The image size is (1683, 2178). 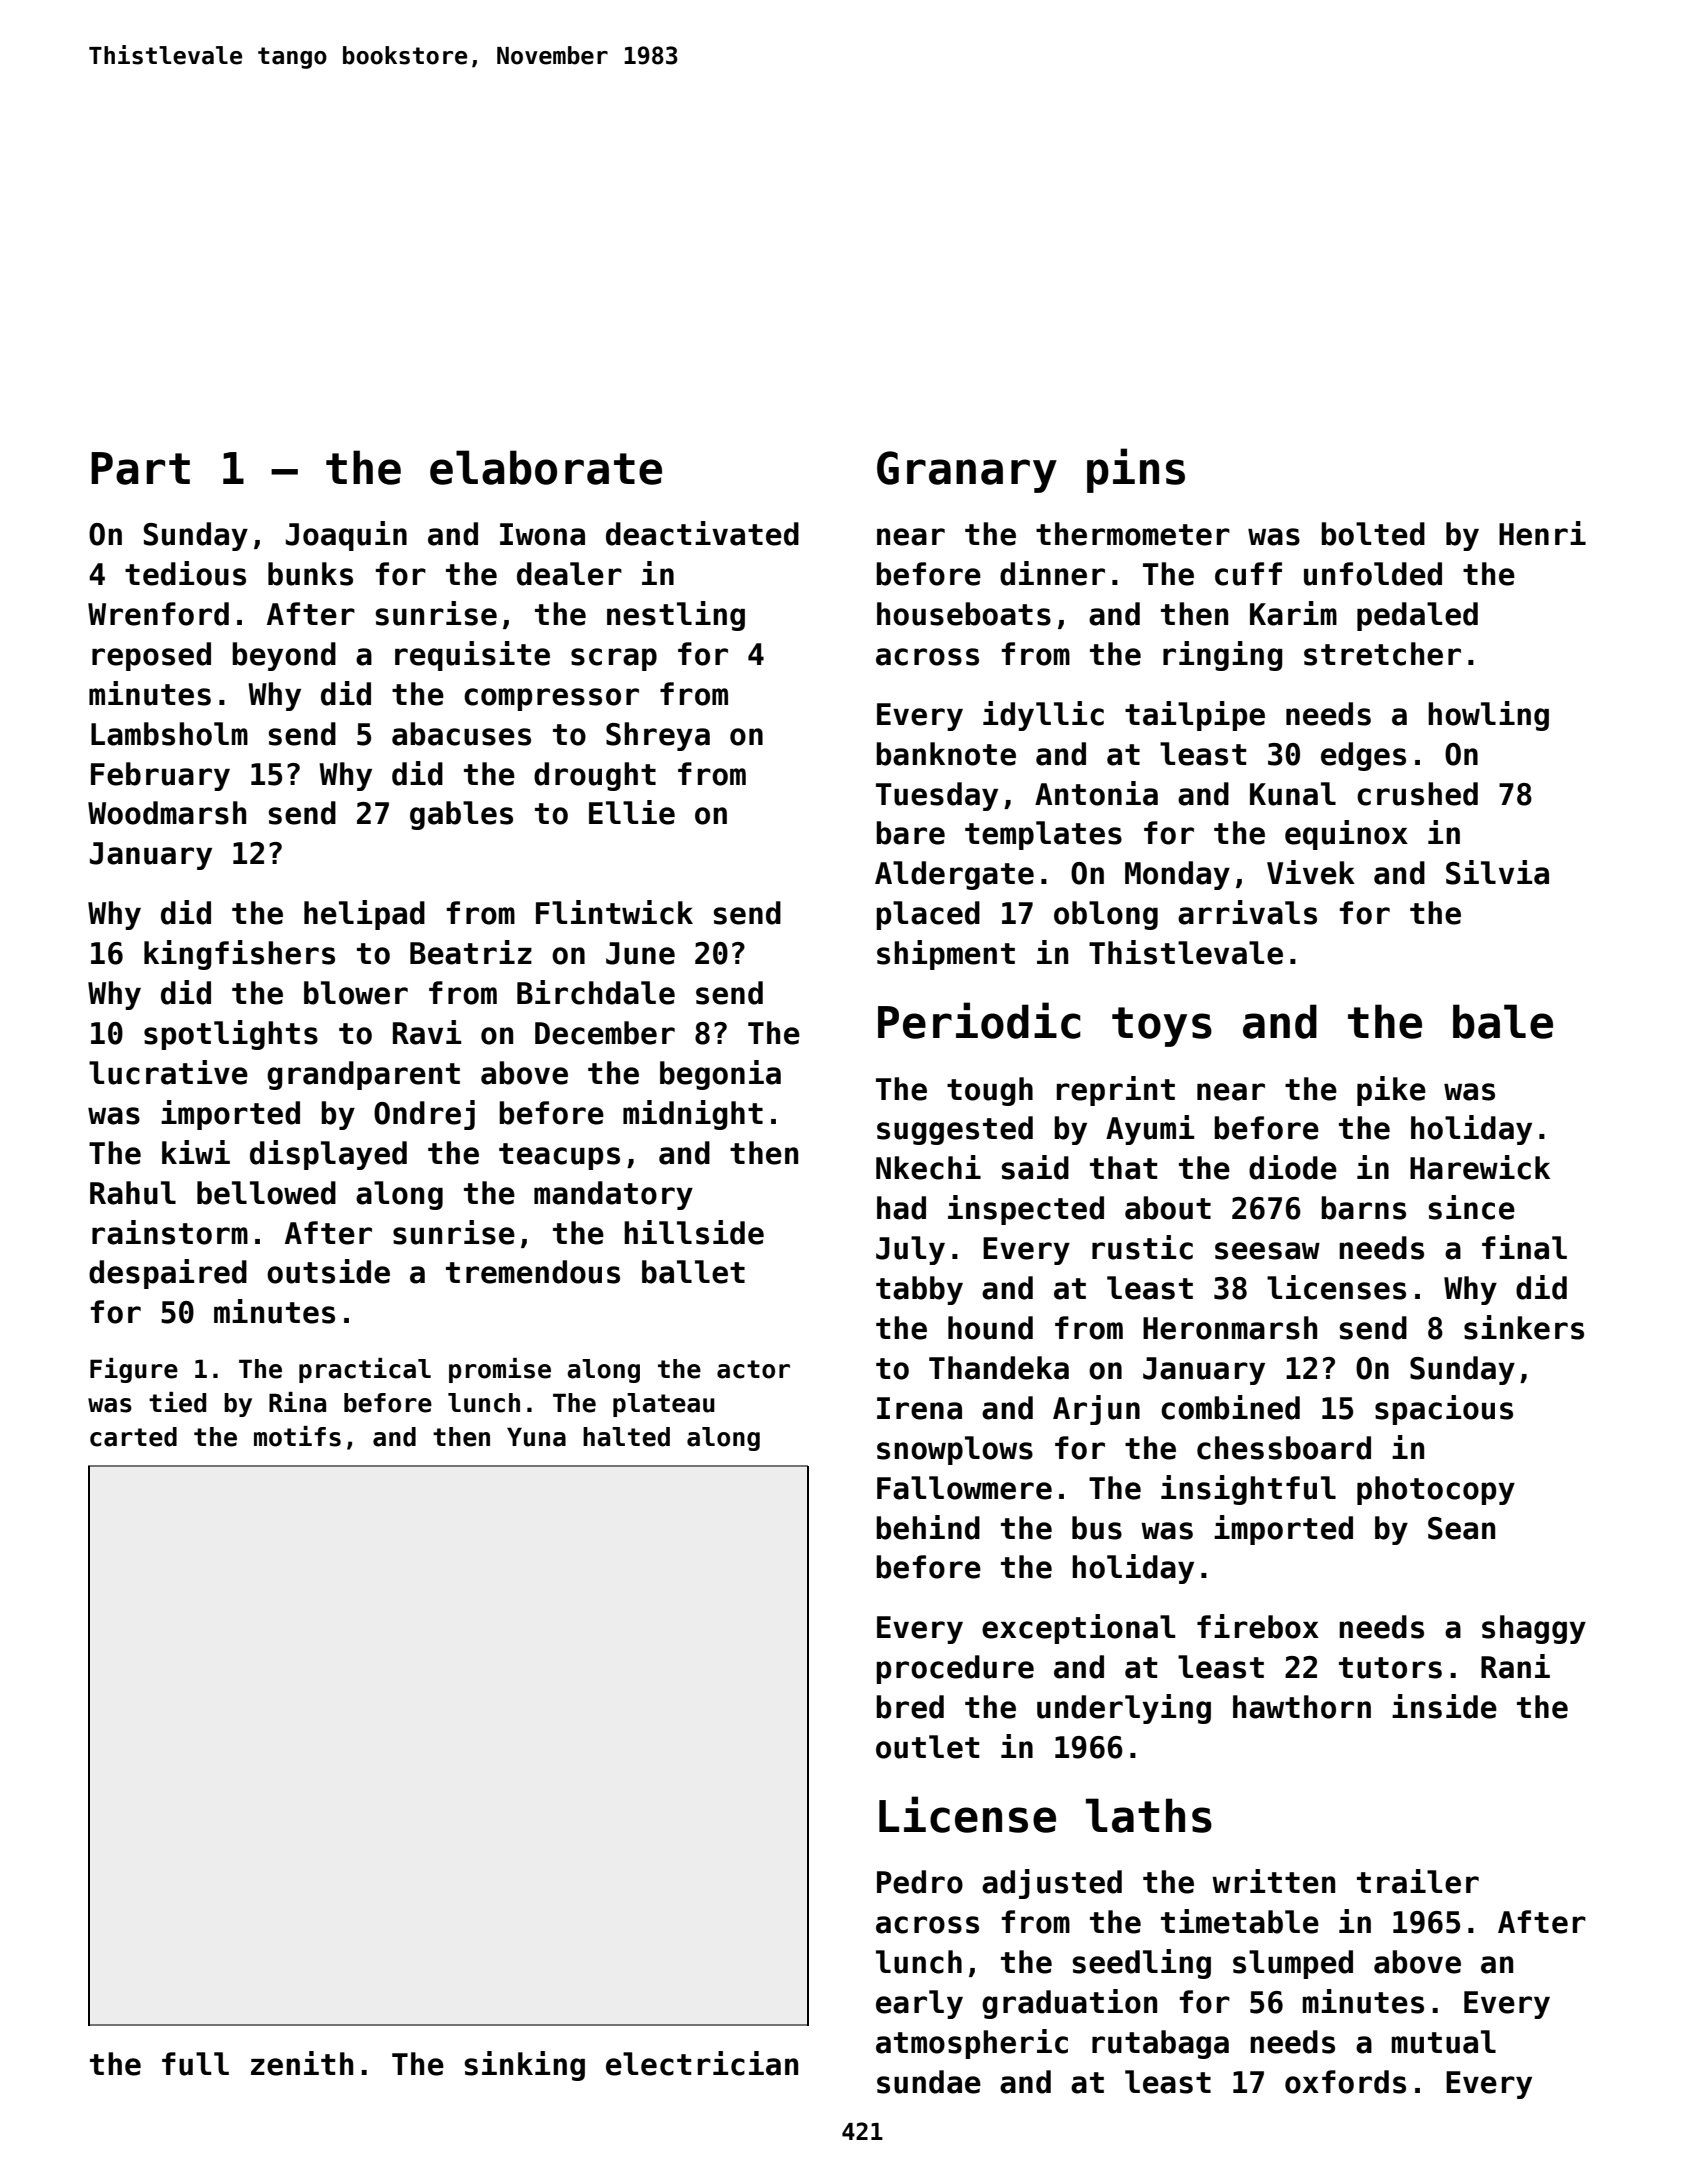 What do you see at coordinates (195, 2064) in the page?
I see `full` at bounding box center [195, 2064].
